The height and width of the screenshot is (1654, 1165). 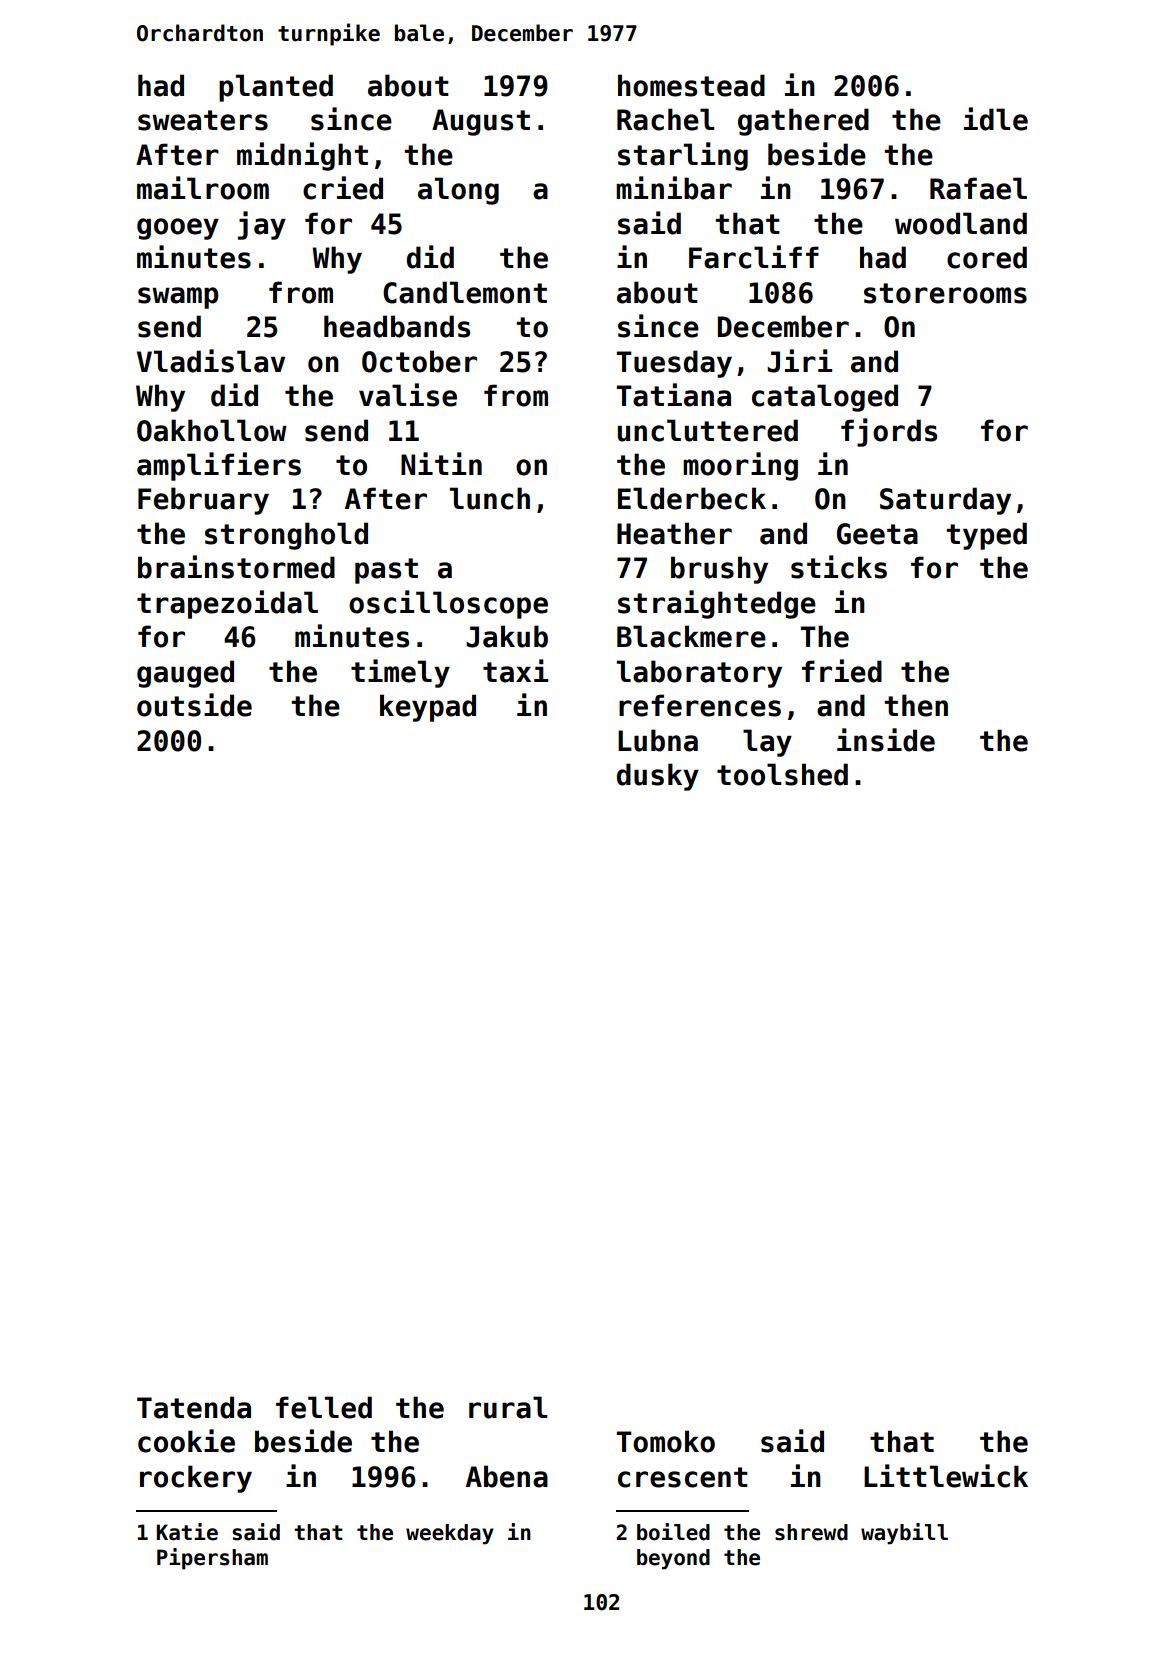 What do you see at coordinates (889, 432) in the screenshot?
I see `fjords` at bounding box center [889, 432].
